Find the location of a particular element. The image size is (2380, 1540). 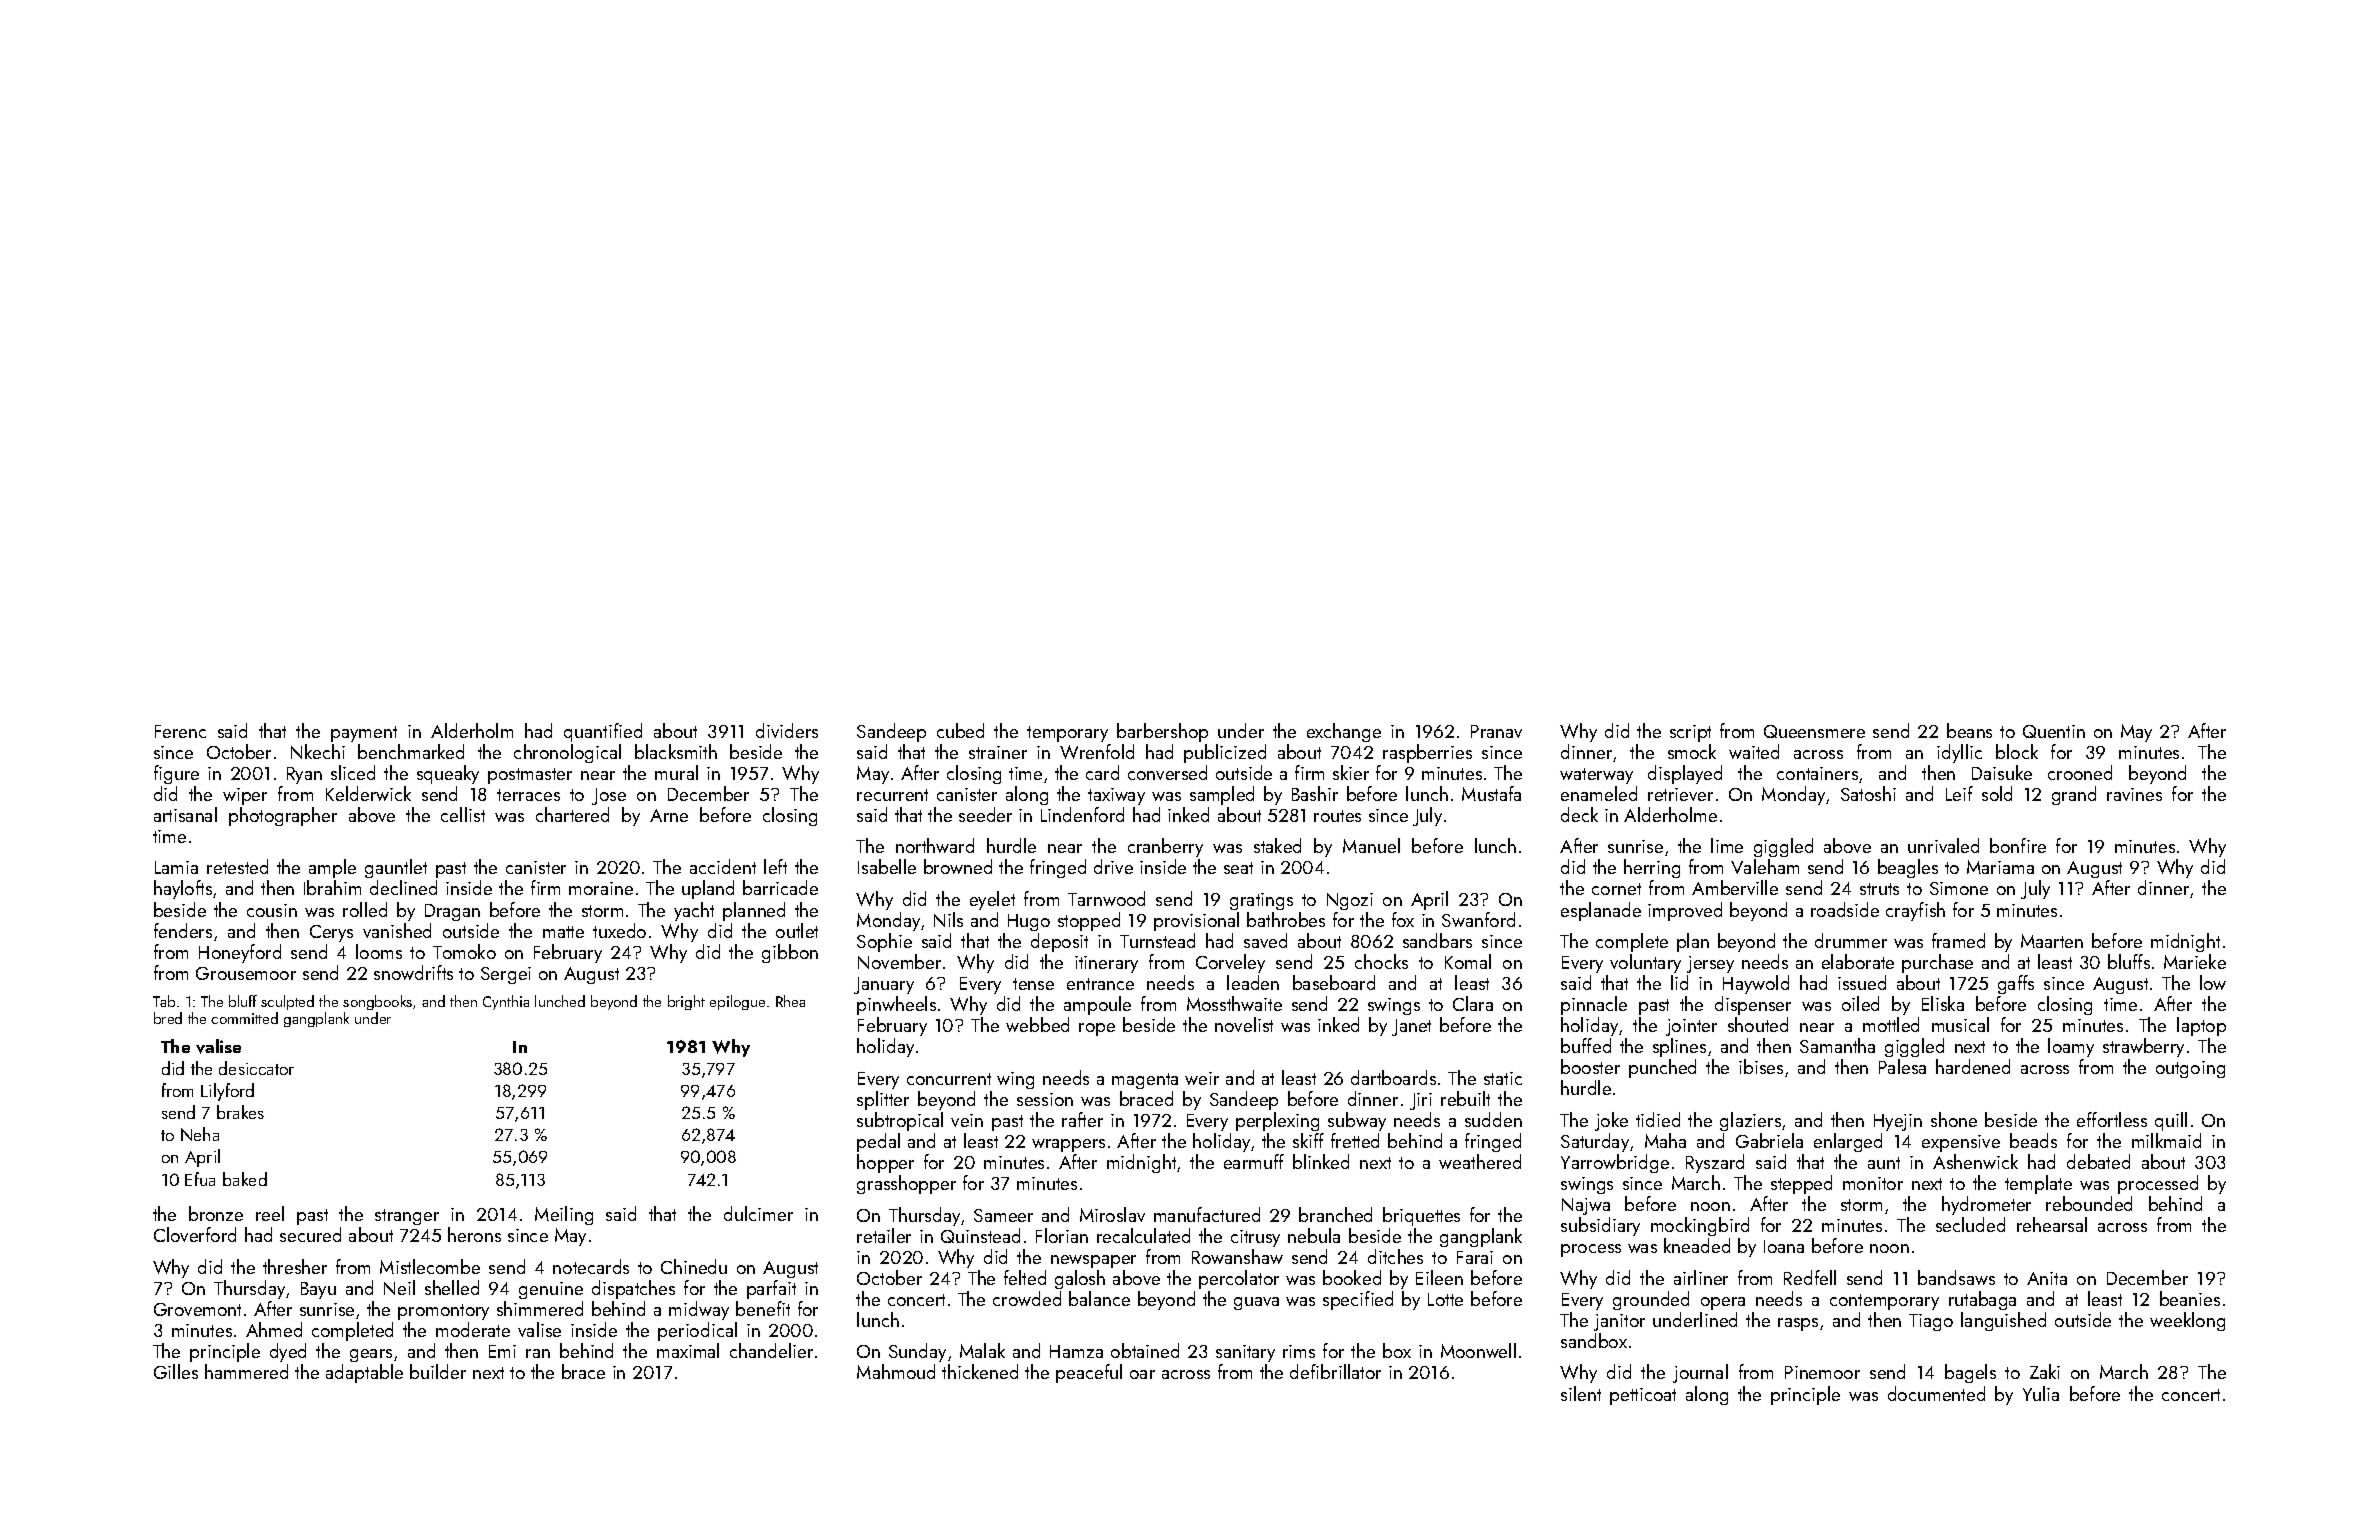

Lilyford is located at coordinates (227, 1092).
